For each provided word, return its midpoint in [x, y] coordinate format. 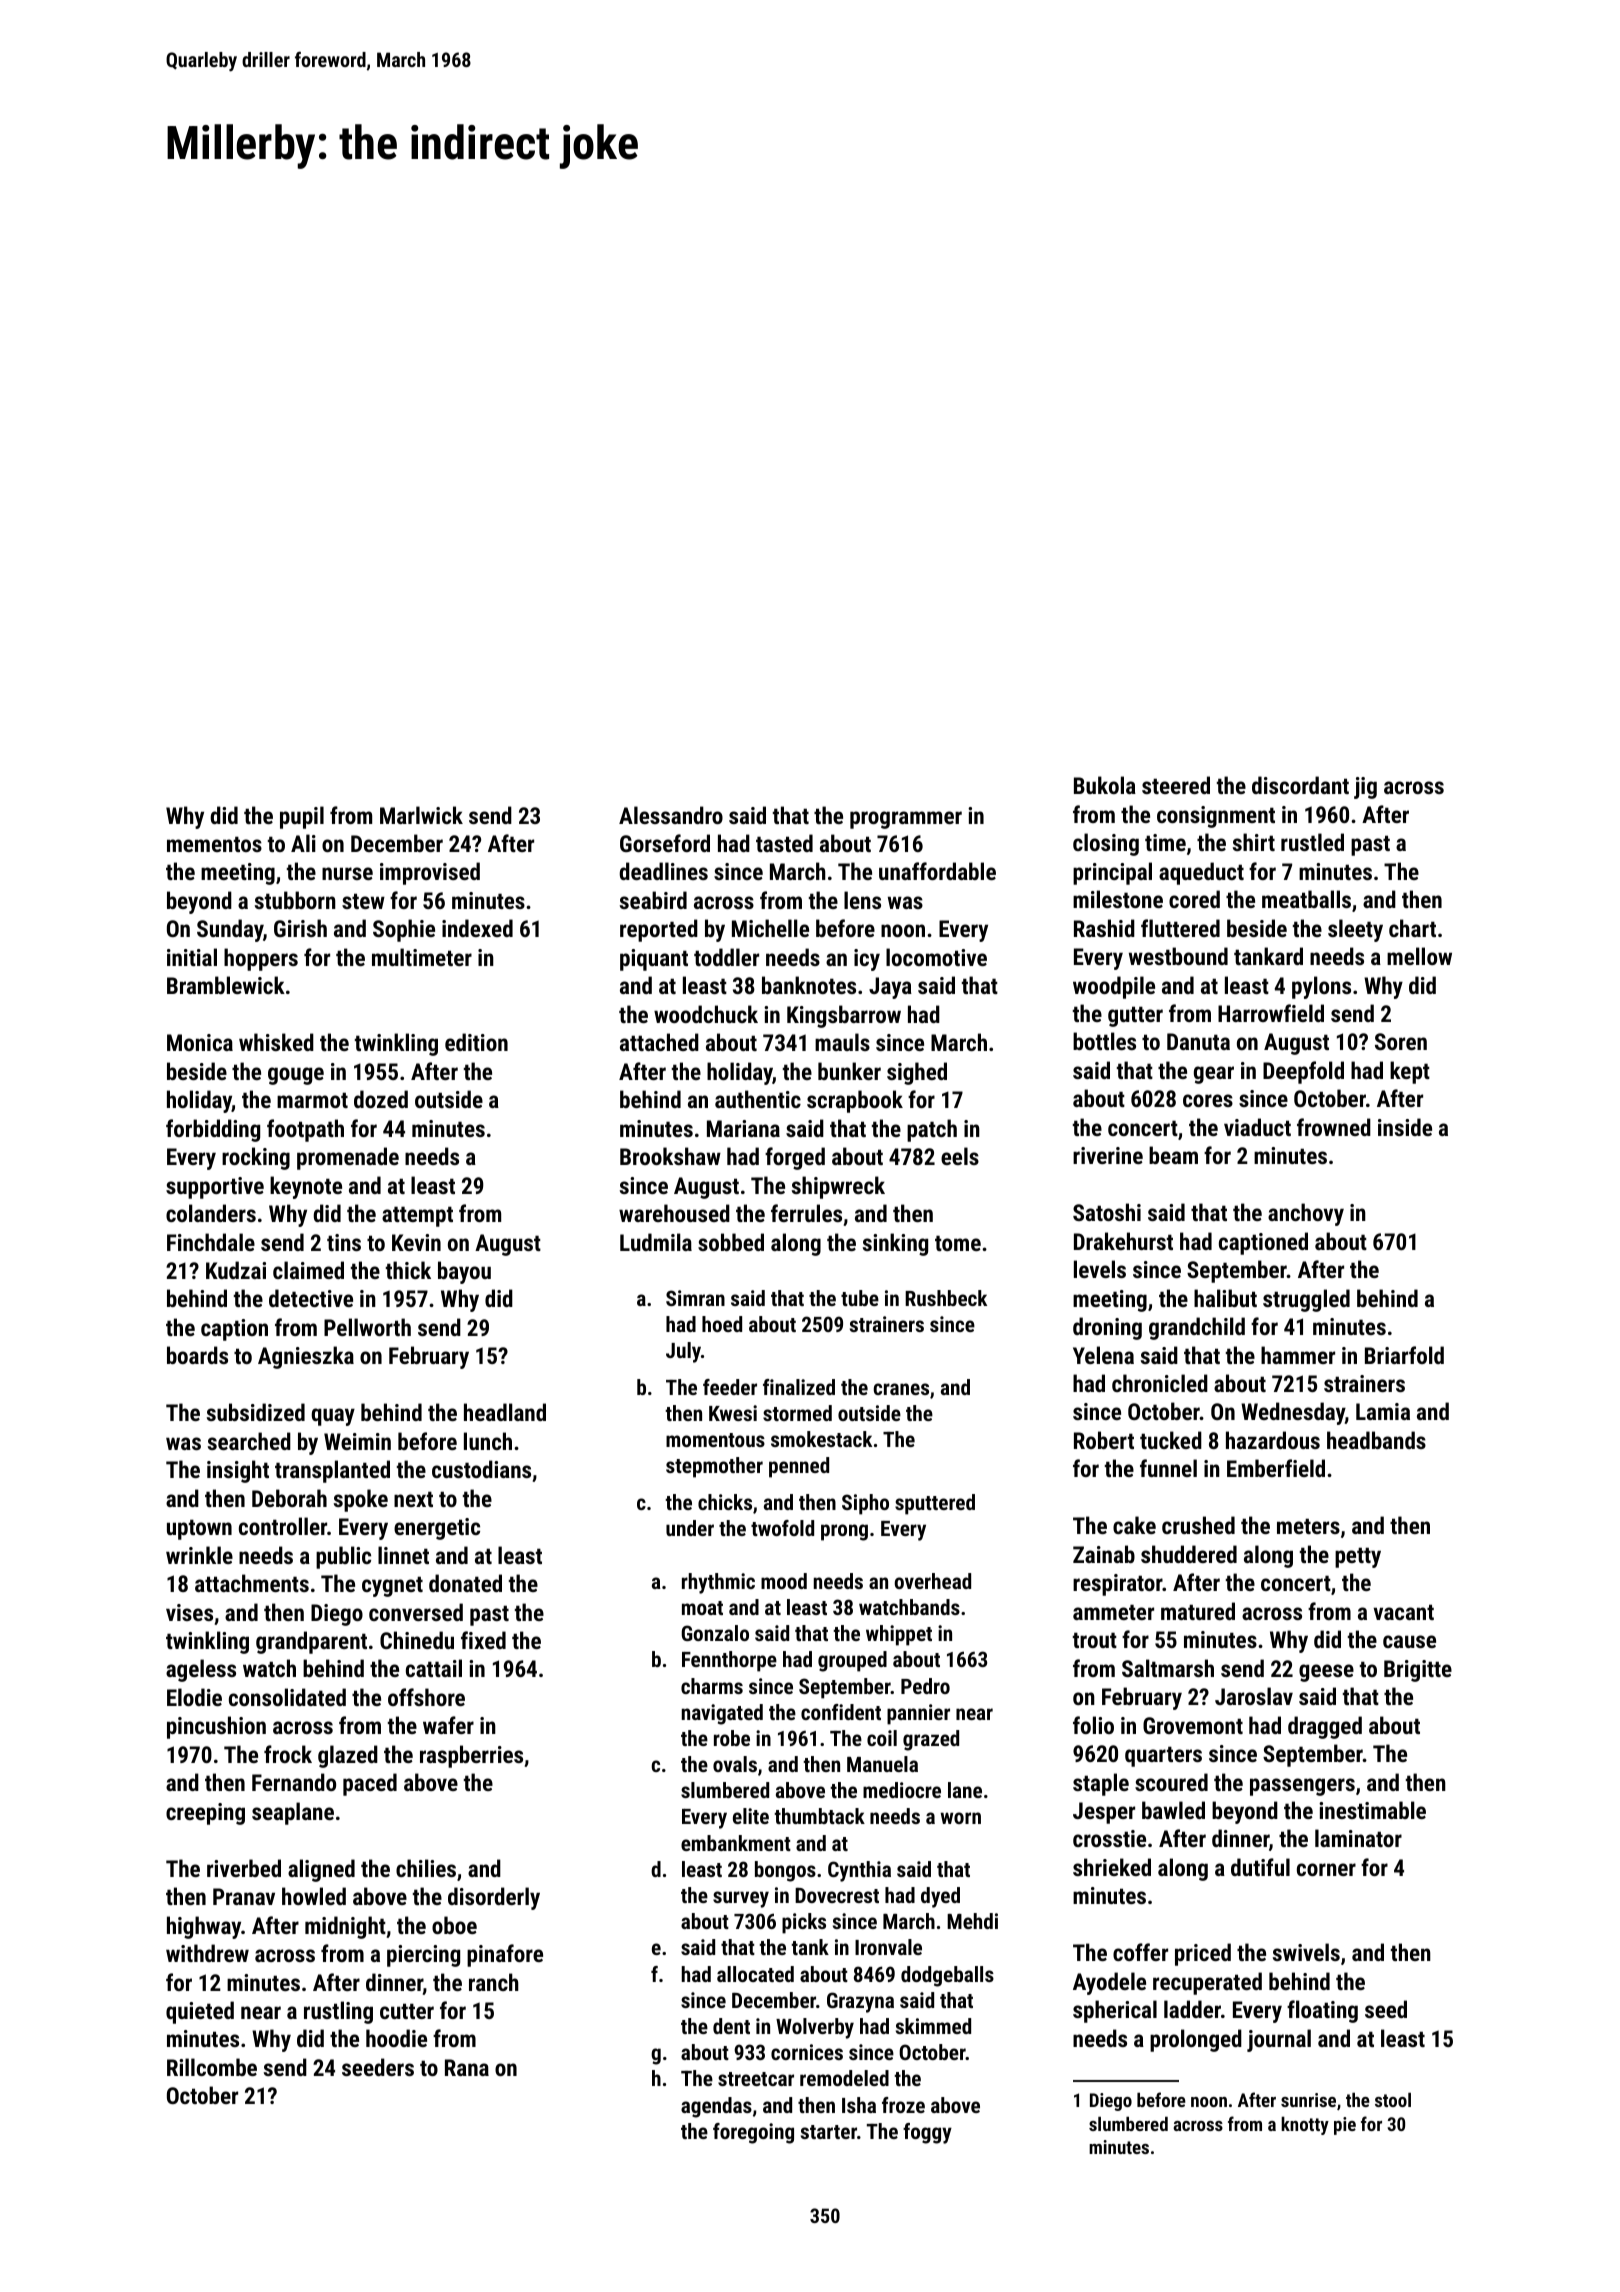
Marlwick [421, 815]
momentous [715, 1440]
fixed [483, 1640]
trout [1095, 1640]
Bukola [1105, 785]
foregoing [753, 2133]
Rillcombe [212, 2067]
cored [1194, 899]
